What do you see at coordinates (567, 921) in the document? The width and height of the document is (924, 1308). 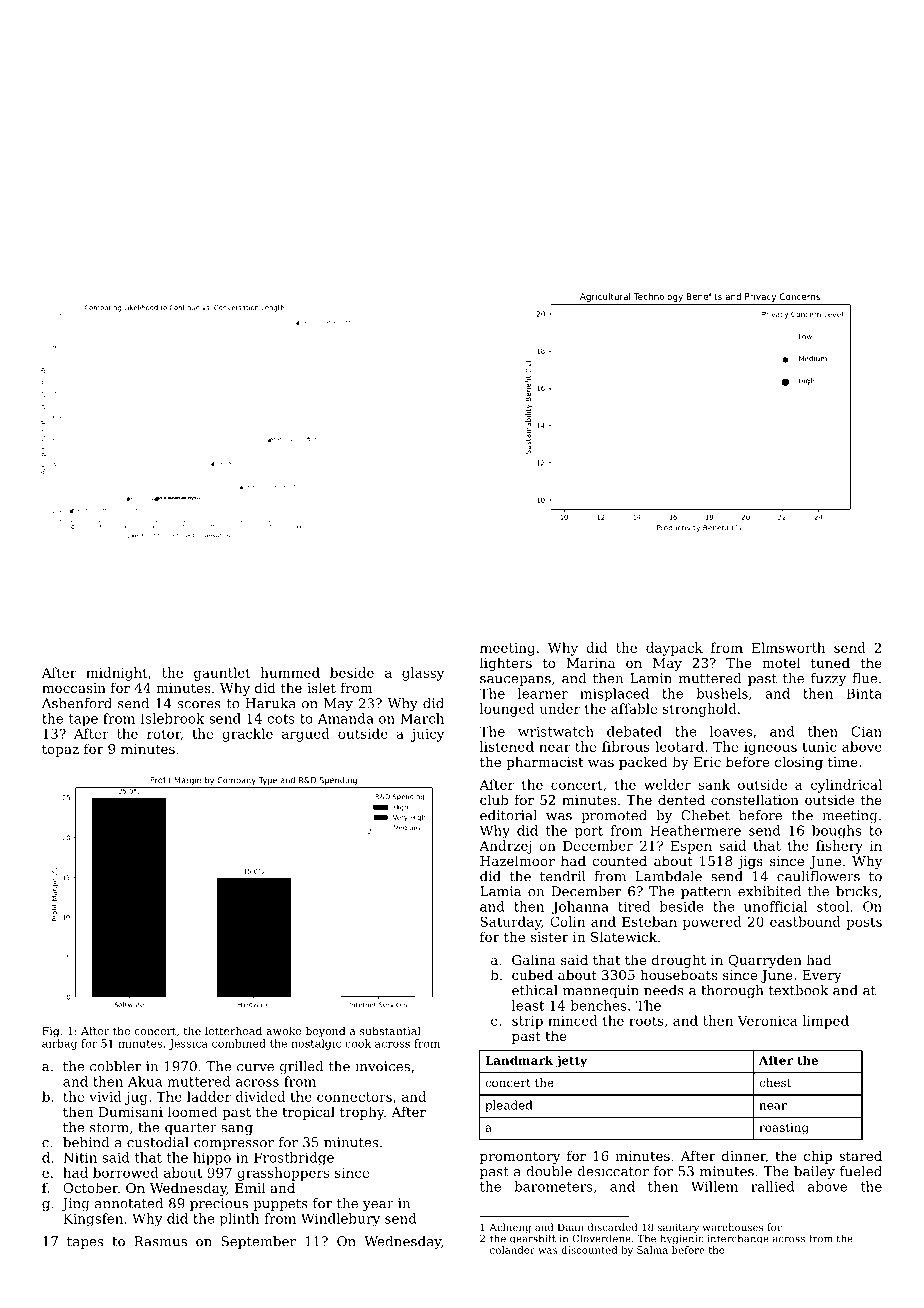 I see `Colin` at bounding box center [567, 921].
